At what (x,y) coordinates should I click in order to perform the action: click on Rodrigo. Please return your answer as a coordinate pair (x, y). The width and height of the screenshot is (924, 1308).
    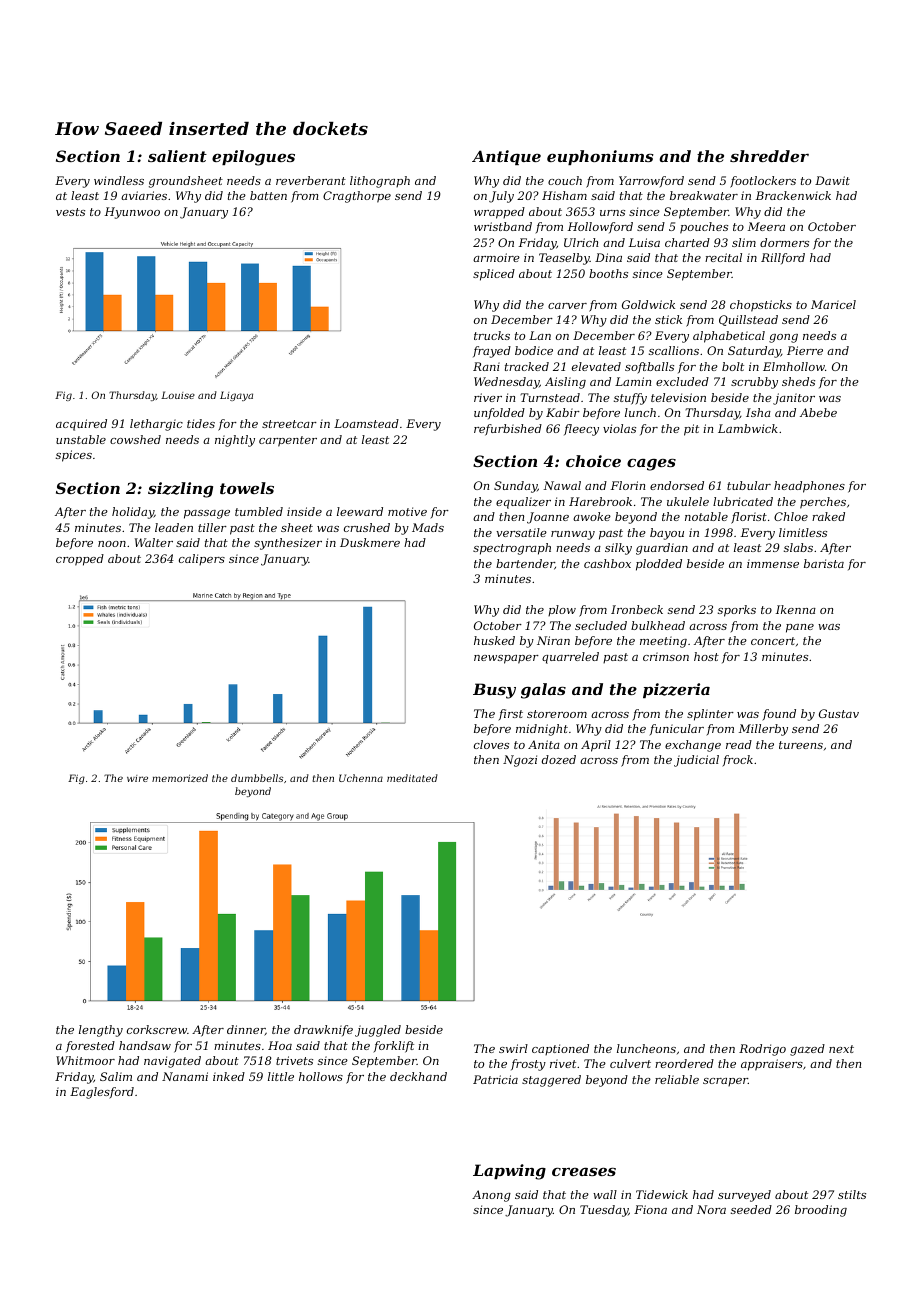
    Looking at the image, I should click on (762, 1050).
